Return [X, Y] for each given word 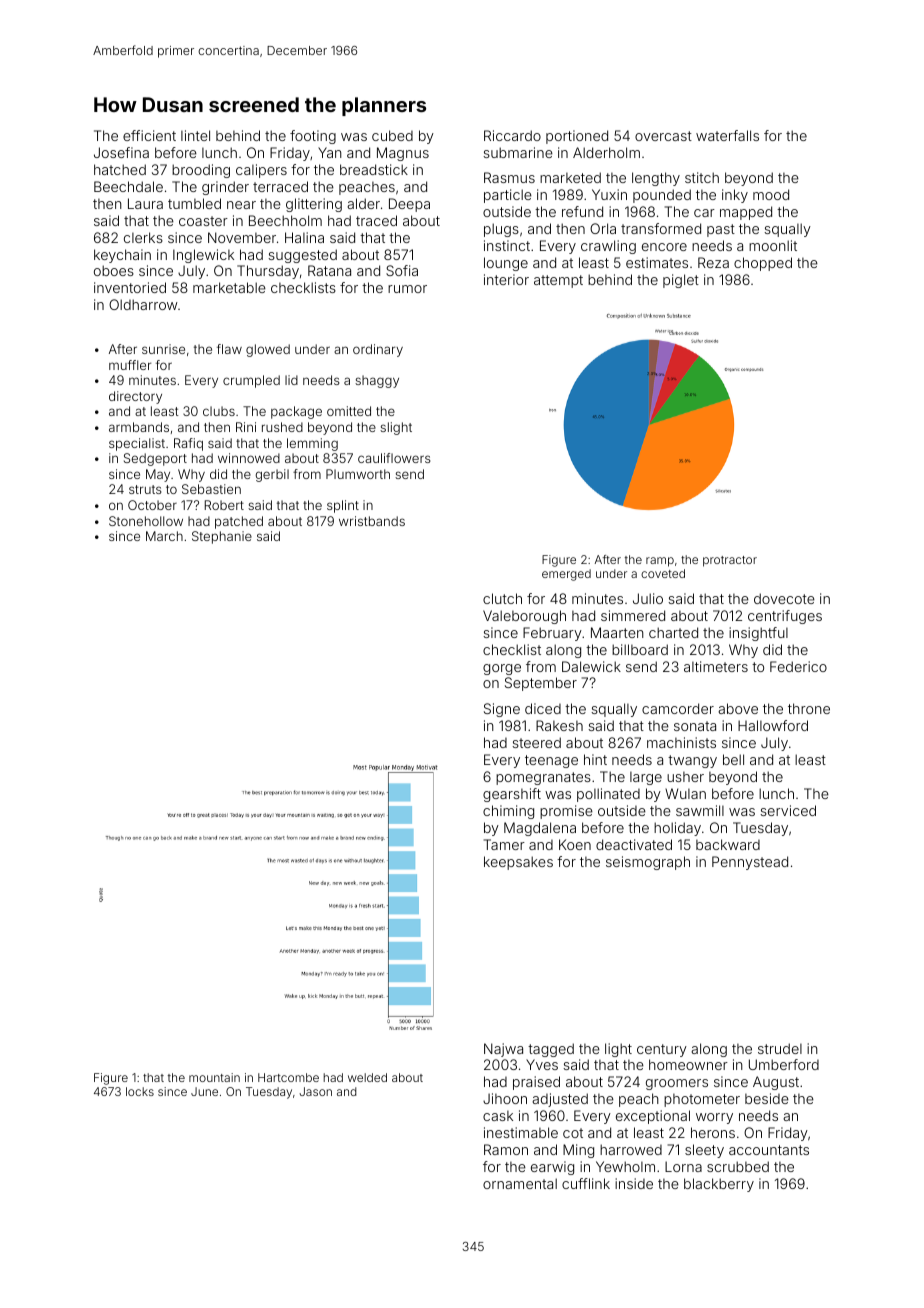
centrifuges [785, 617]
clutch [502, 598]
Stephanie [222, 537]
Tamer [504, 844]
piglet [681, 281]
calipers [261, 171]
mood [771, 194]
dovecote [784, 598]
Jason [315, 1091]
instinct [507, 245]
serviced [788, 810]
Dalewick [591, 666]
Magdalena [540, 829]
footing [313, 137]
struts [145, 489]
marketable [229, 287]
